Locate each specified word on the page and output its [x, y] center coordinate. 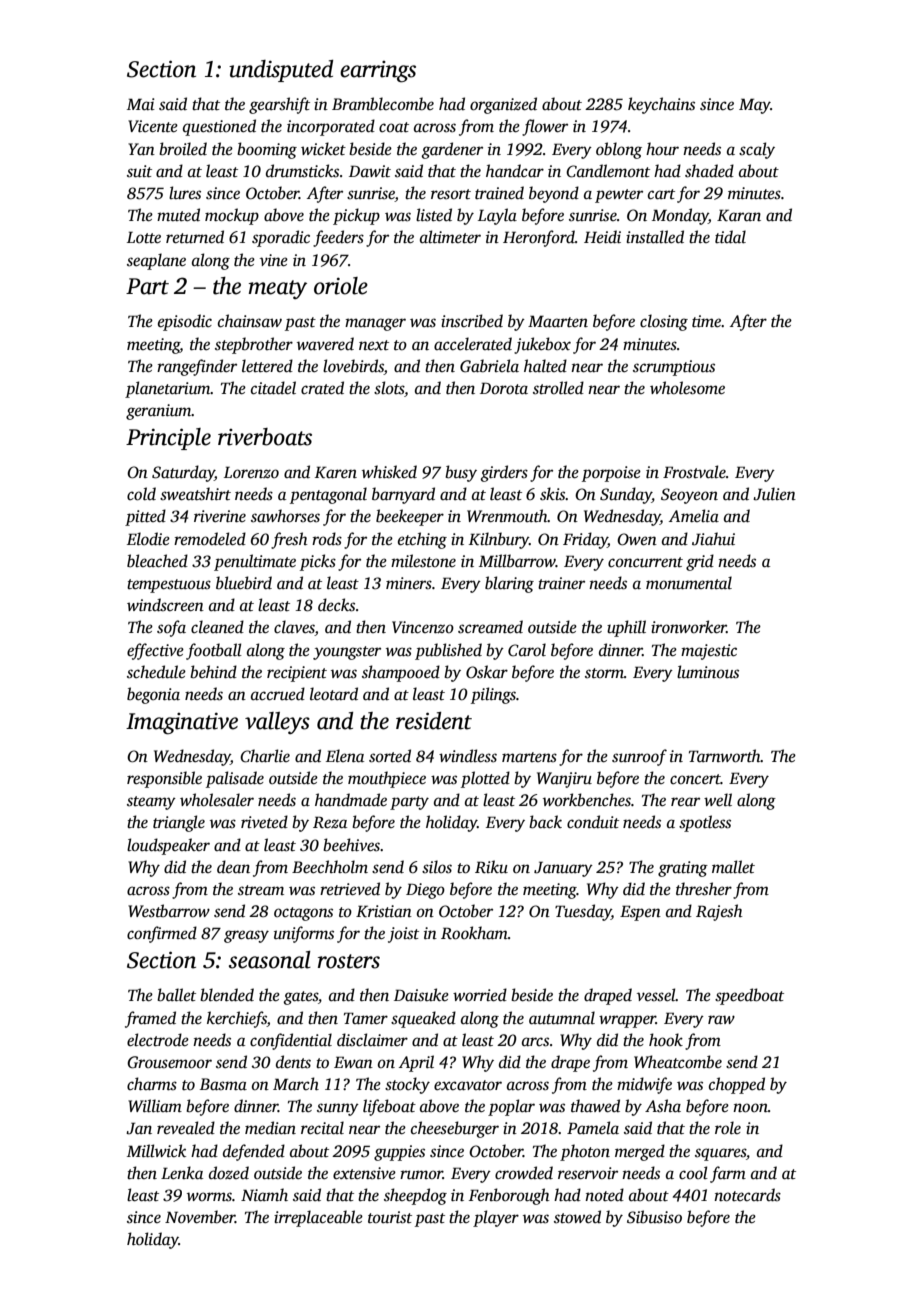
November [200, 1217]
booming [267, 150]
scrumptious [674, 368]
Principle [168, 439]
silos [437, 867]
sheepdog [415, 1196]
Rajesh [719, 912]
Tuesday [583, 912]
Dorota [504, 388]
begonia [153, 695]
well [718, 800]
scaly [757, 150]
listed [434, 215]
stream [261, 890]
